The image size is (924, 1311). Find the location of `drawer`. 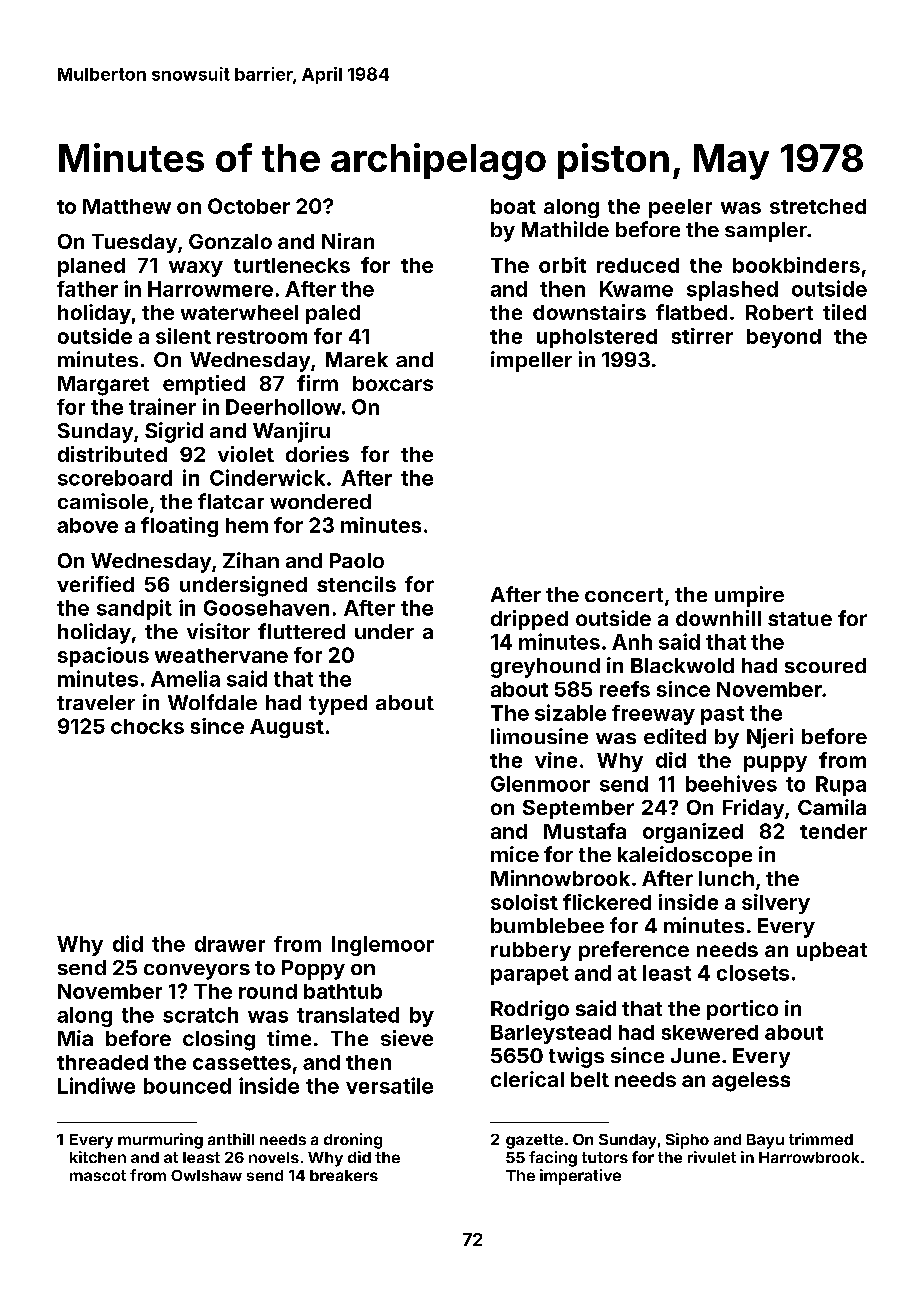

drawer is located at coordinates (230, 944).
